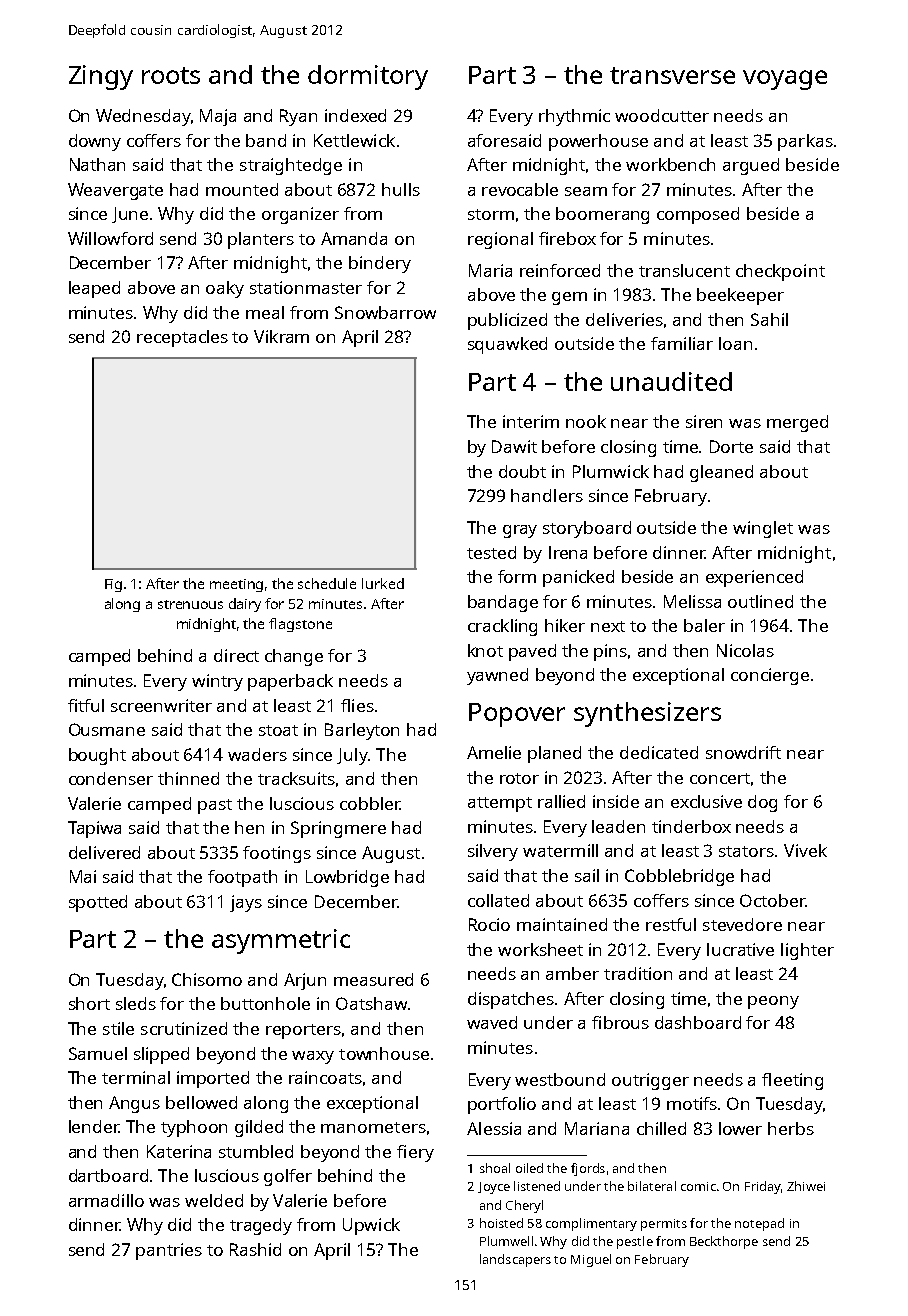 This page has width=908, height=1316. What do you see at coordinates (520, 189) in the page?
I see `revocable` at bounding box center [520, 189].
